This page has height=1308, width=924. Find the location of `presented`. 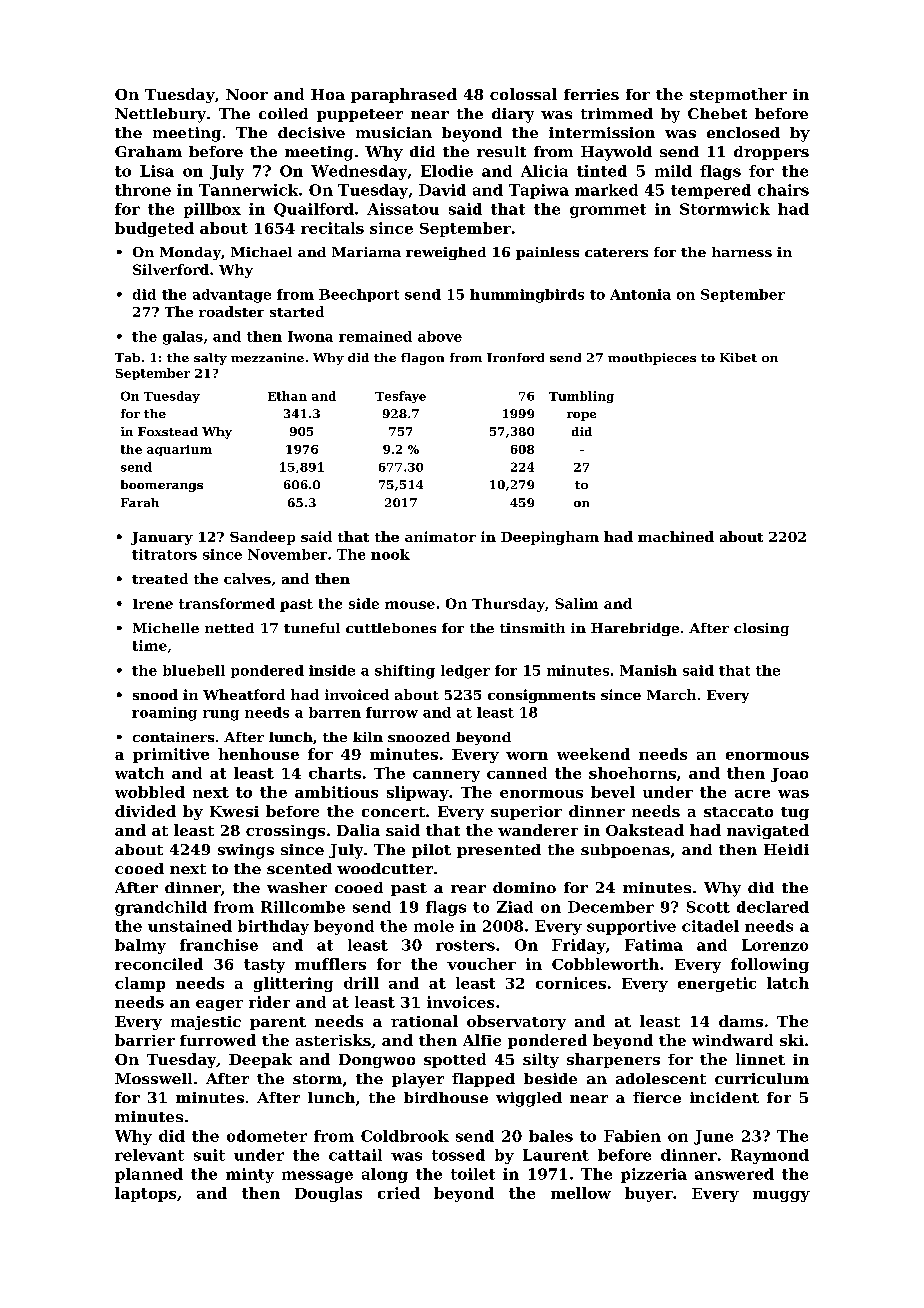

presented is located at coordinates (499, 851).
